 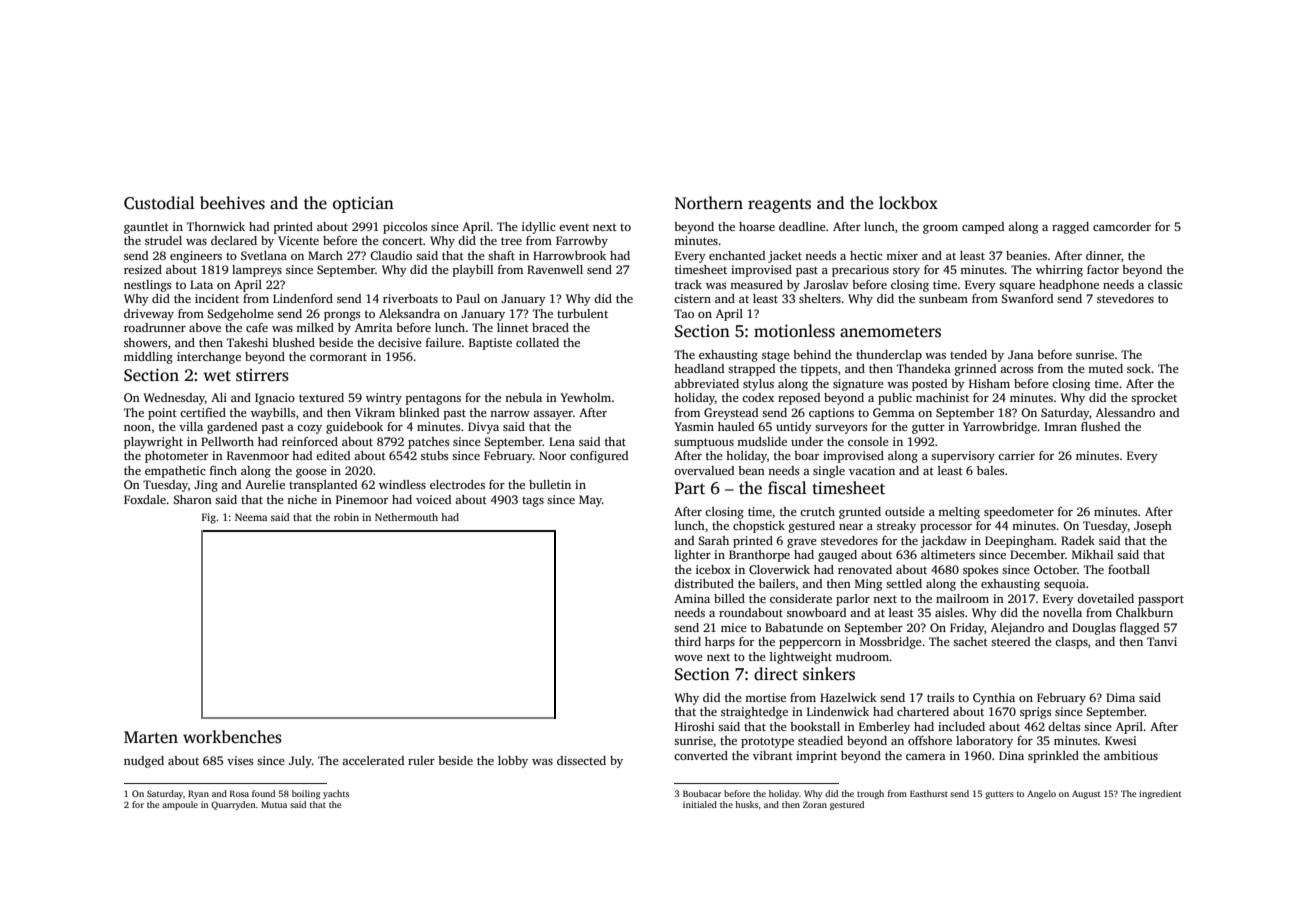 I want to click on dissected, so click(x=581, y=760).
